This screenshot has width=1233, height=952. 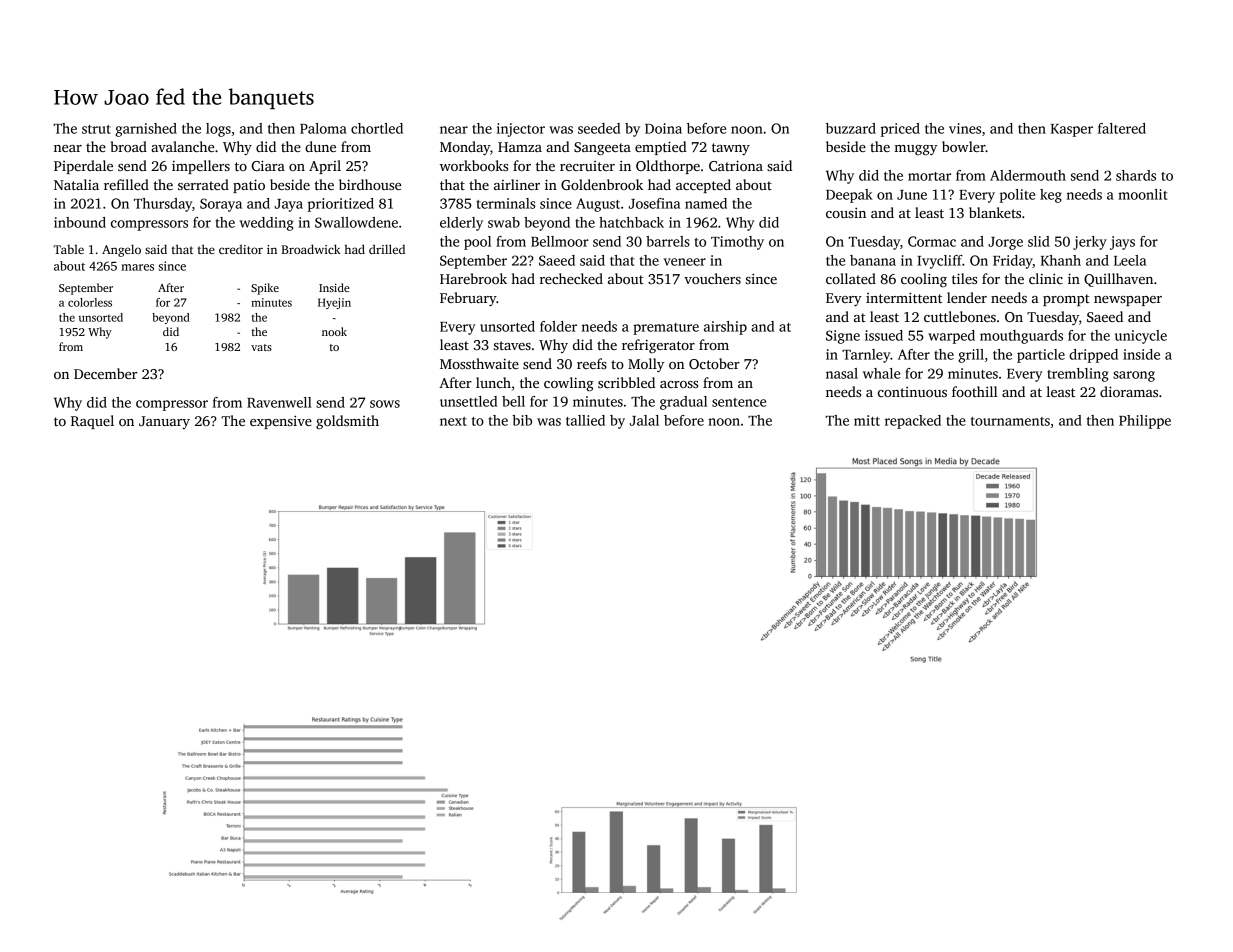 What do you see at coordinates (182, 146) in the screenshot?
I see `avalanche` at bounding box center [182, 146].
